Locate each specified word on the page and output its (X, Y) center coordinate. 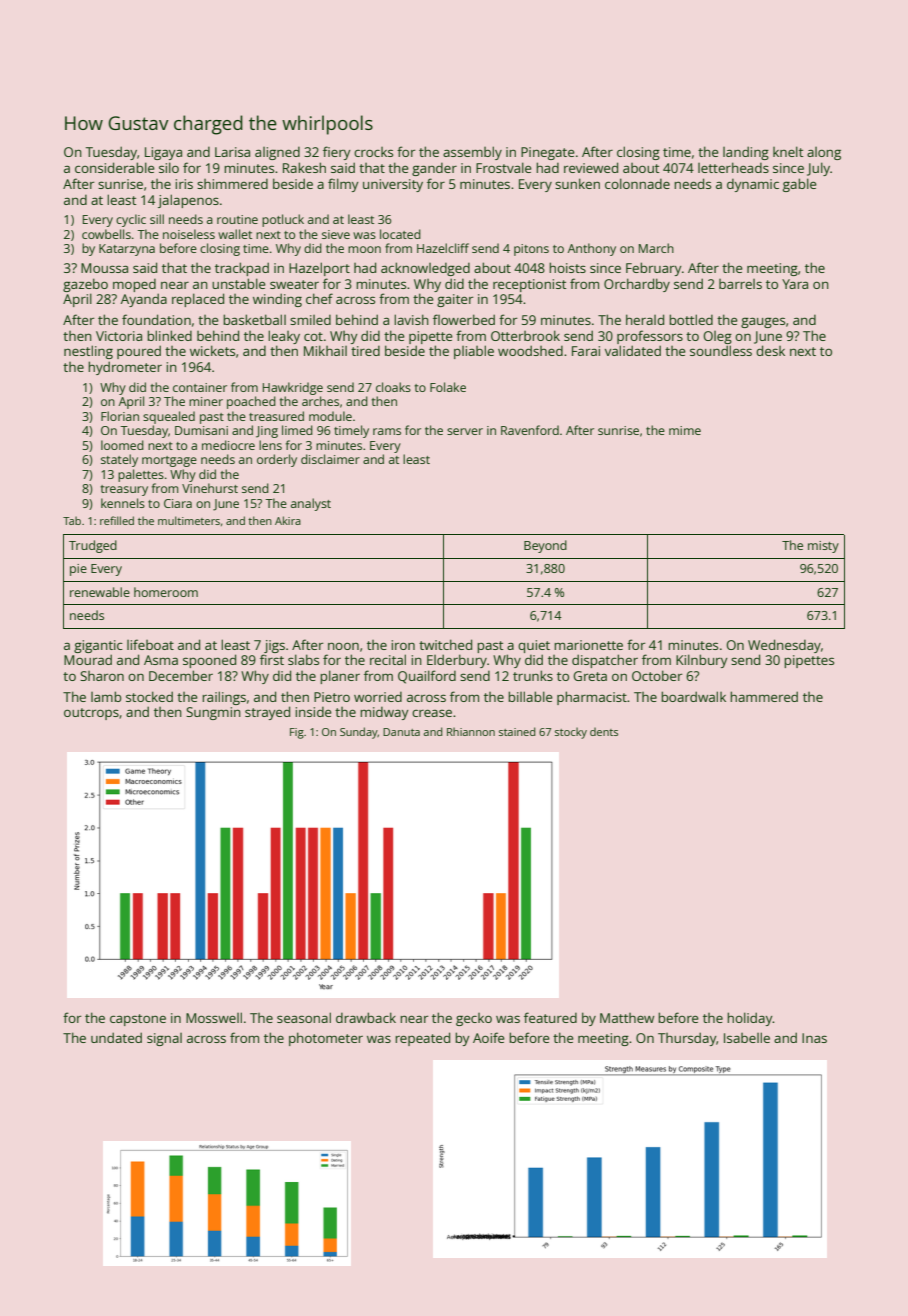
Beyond (545, 546)
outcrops (91, 714)
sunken (577, 183)
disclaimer (330, 459)
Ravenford (530, 430)
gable (800, 185)
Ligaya (163, 153)
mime (685, 430)
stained (517, 731)
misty (823, 547)
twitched (445, 644)
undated (116, 1037)
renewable (100, 592)
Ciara (178, 503)
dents (604, 731)
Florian (120, 416)
